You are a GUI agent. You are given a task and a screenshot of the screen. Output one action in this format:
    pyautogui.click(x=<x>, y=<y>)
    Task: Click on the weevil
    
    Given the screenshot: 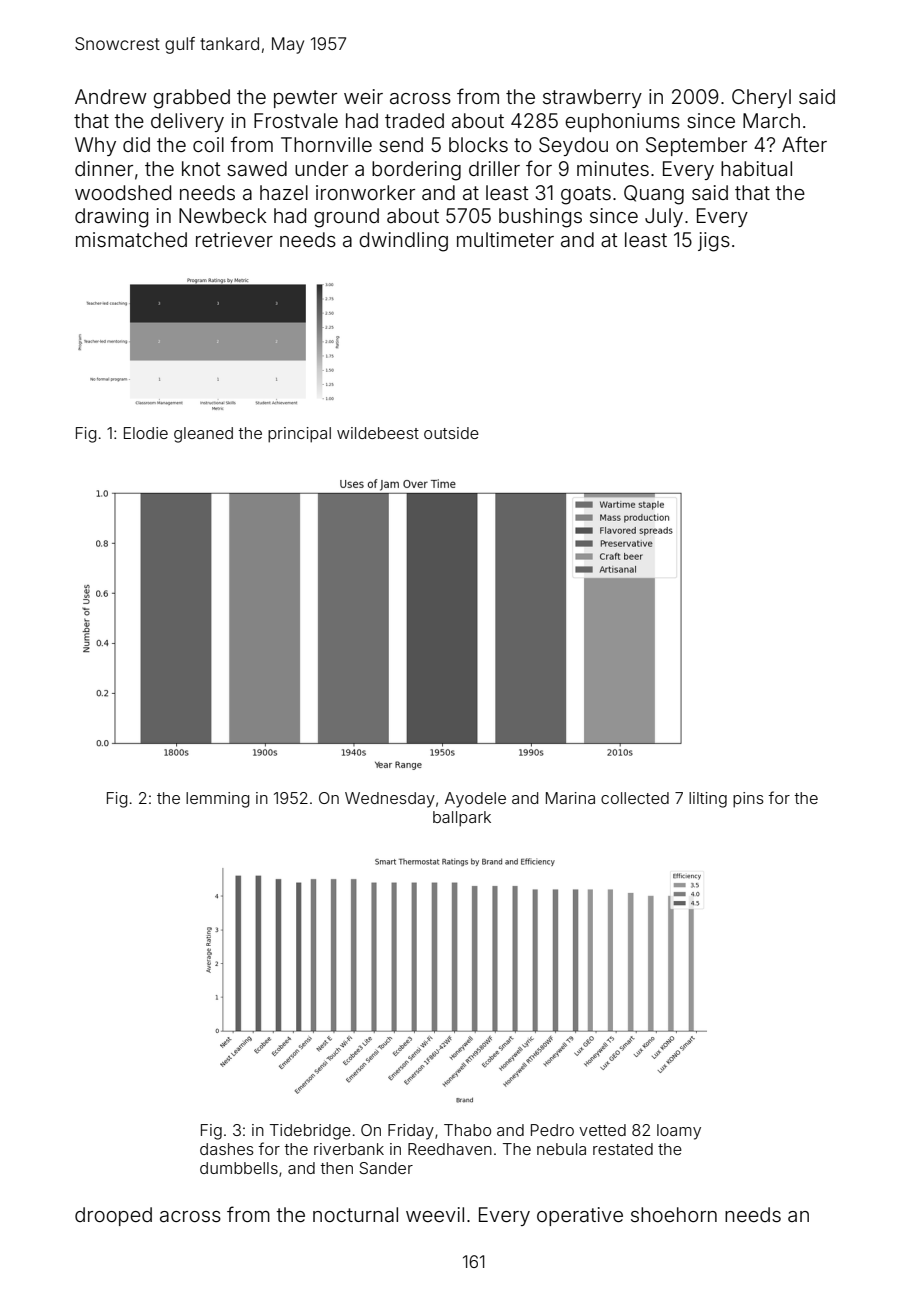 What is the action you would take?
    pyautogui.click(x=435, y=1214)
